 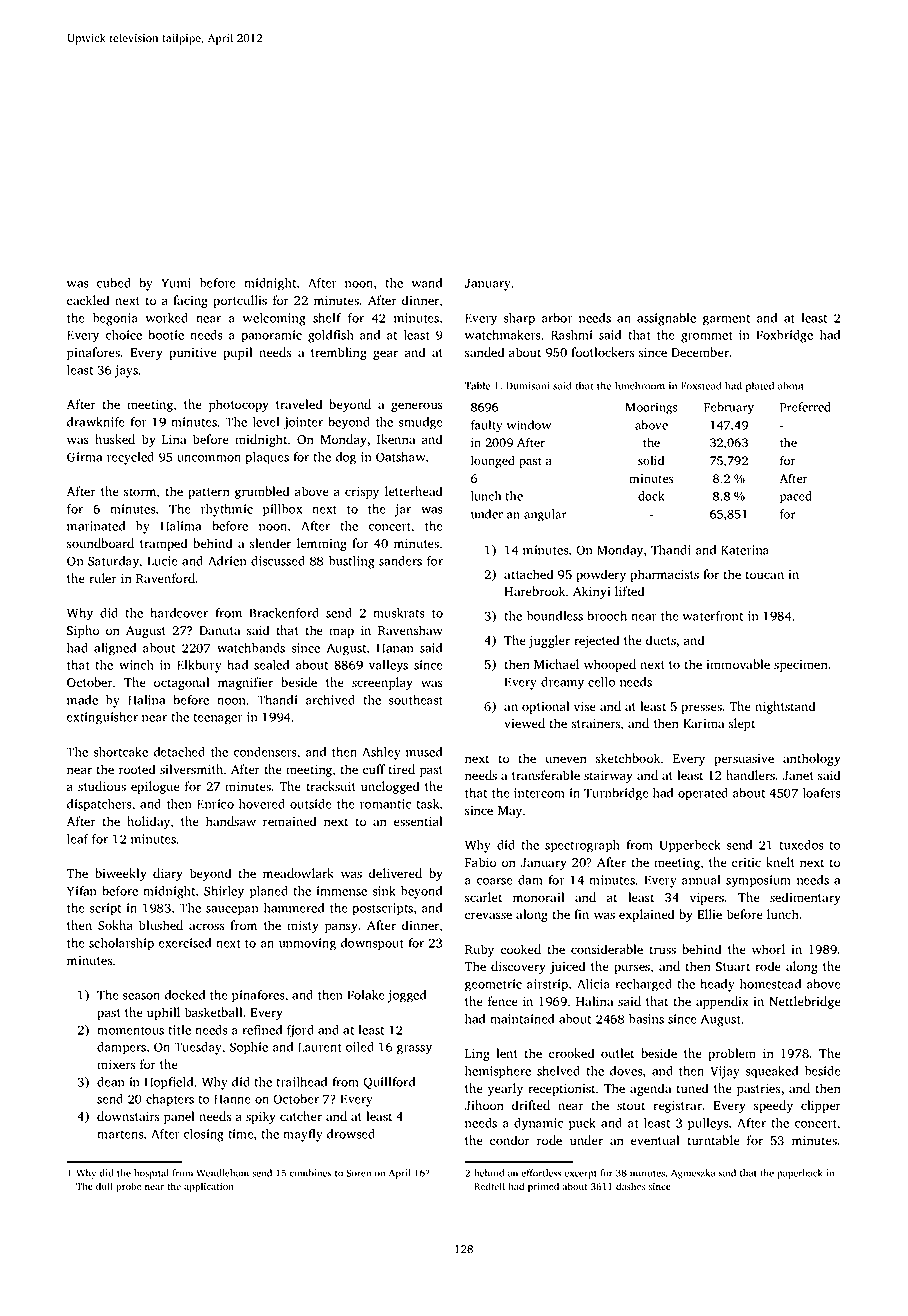 What do you see at coordinates (128, 1187) in the screenshot?
I see `probe` at bounding box center [128, 1187].
